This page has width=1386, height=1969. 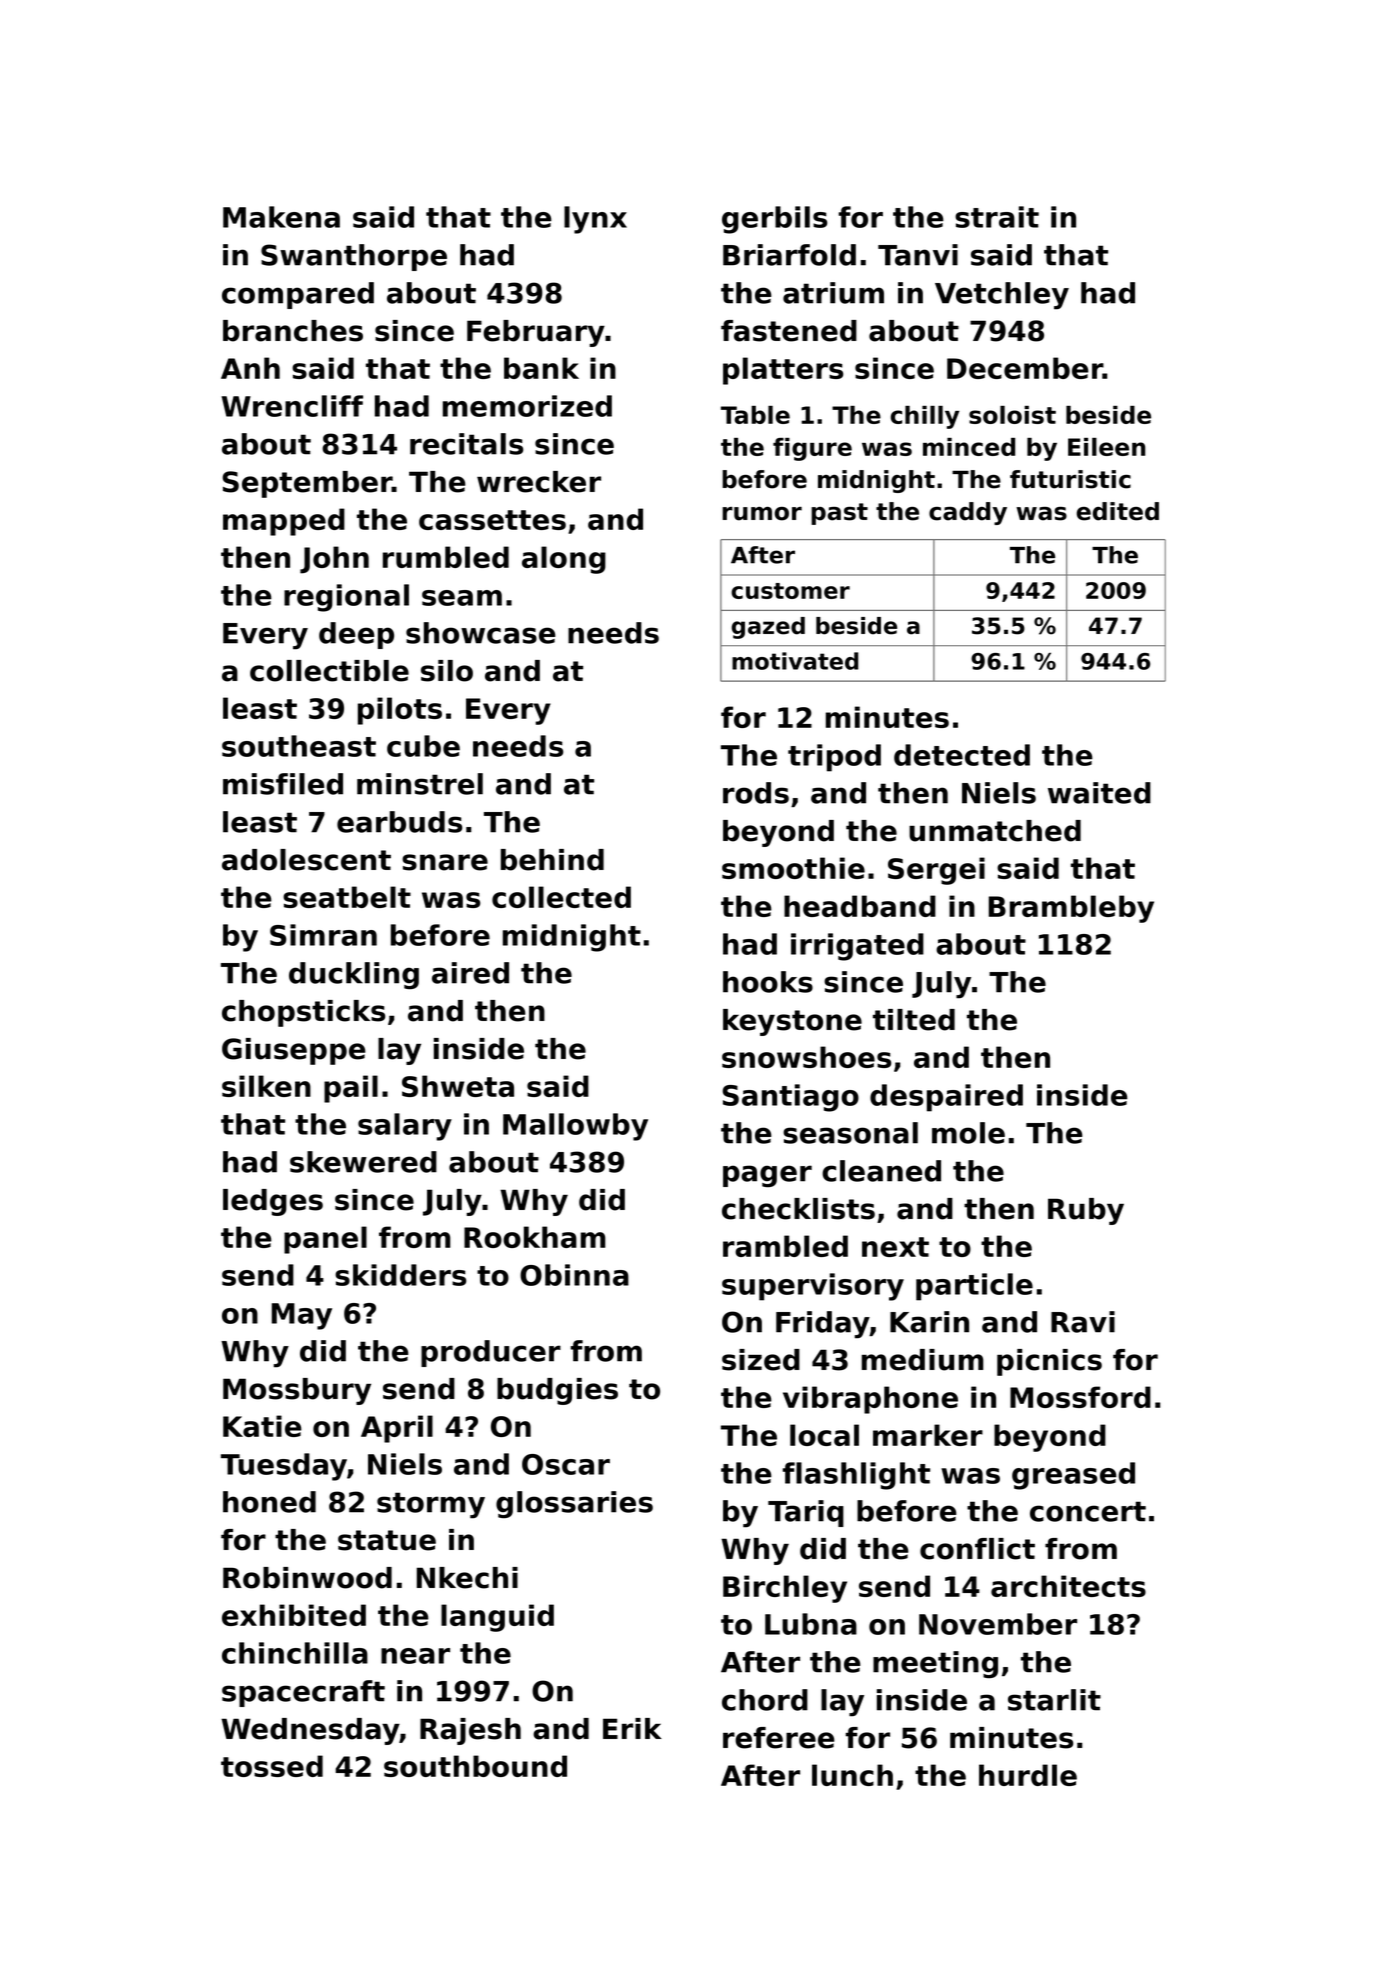 I want to click on ledges, so click(x=273, y=1202).
